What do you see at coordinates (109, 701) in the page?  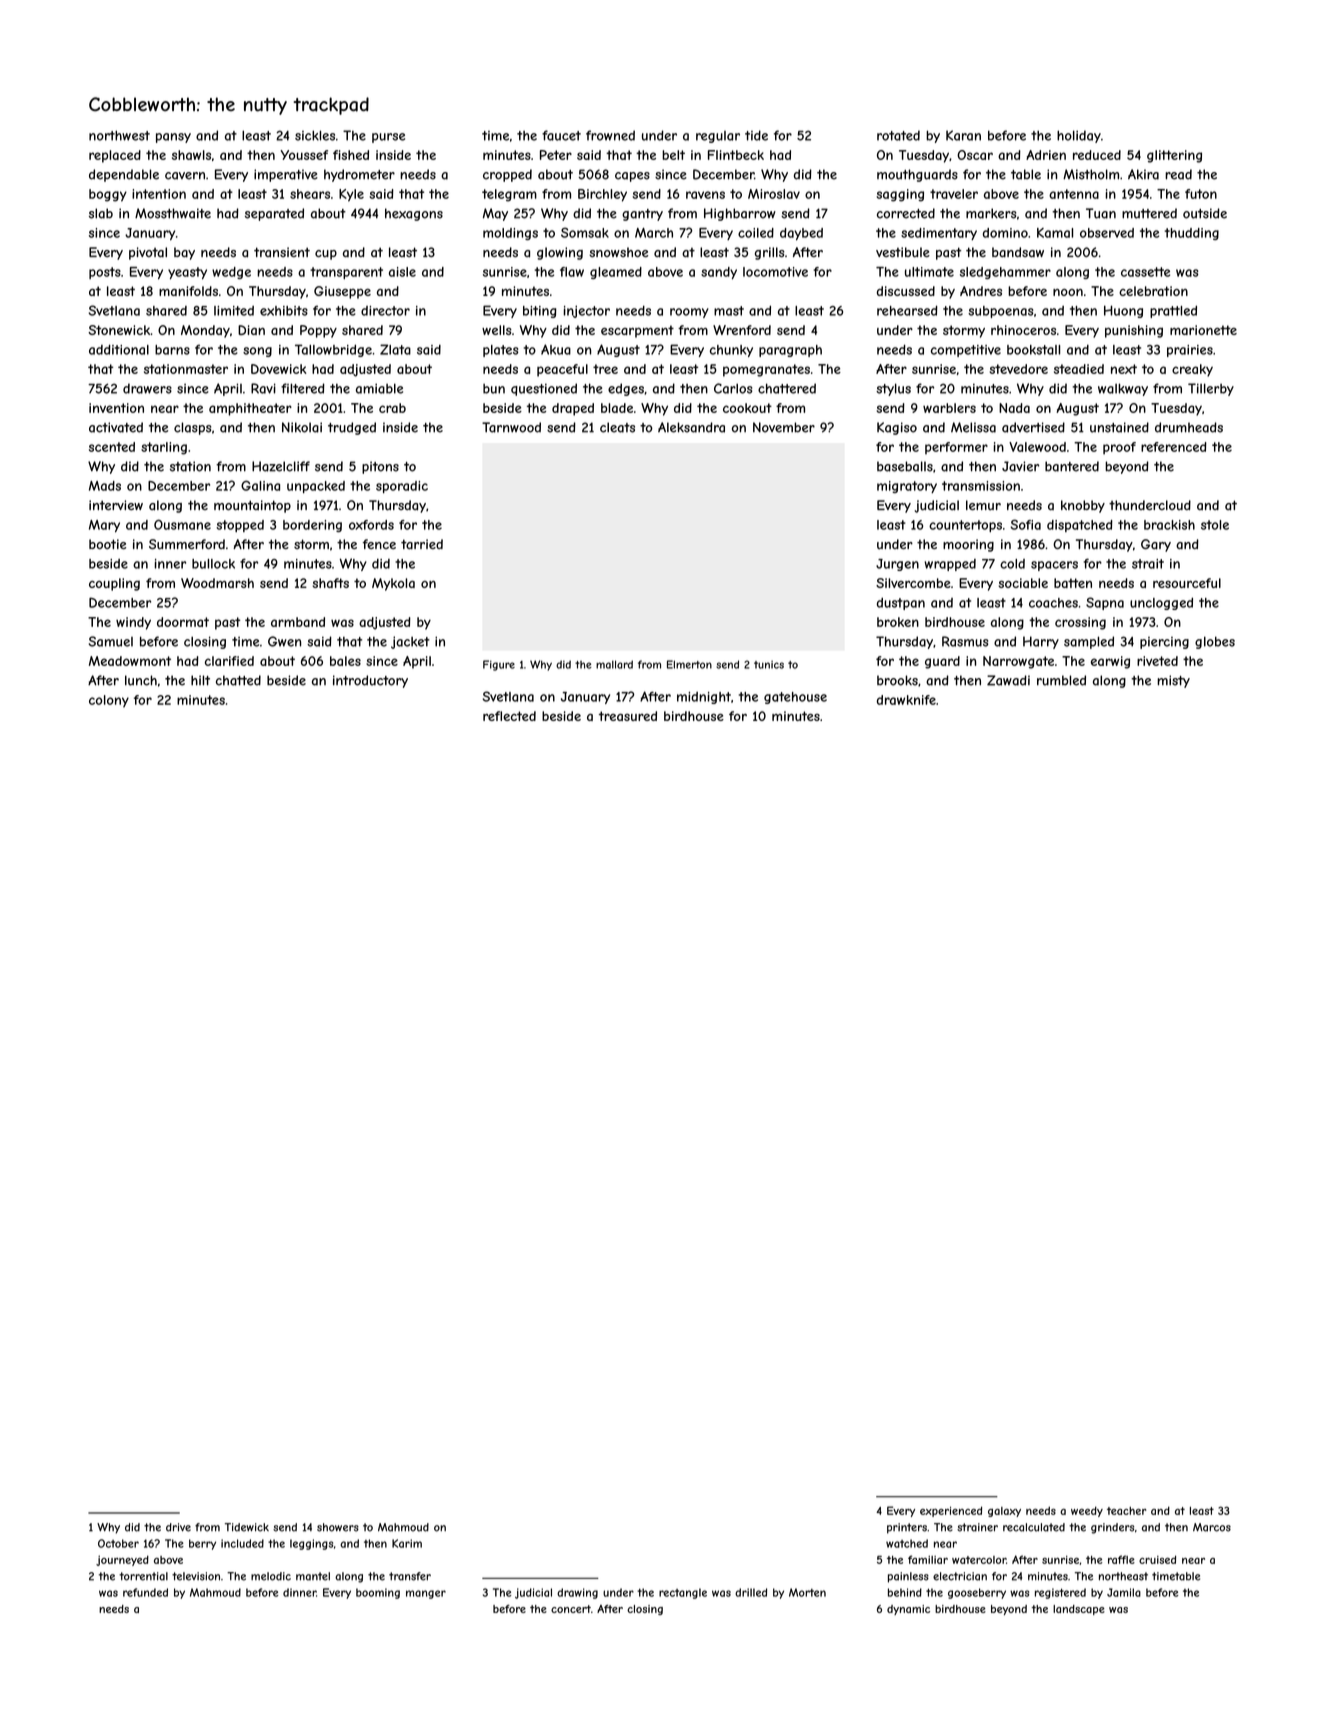 I see `colony` at bounding box center [109, 701].
